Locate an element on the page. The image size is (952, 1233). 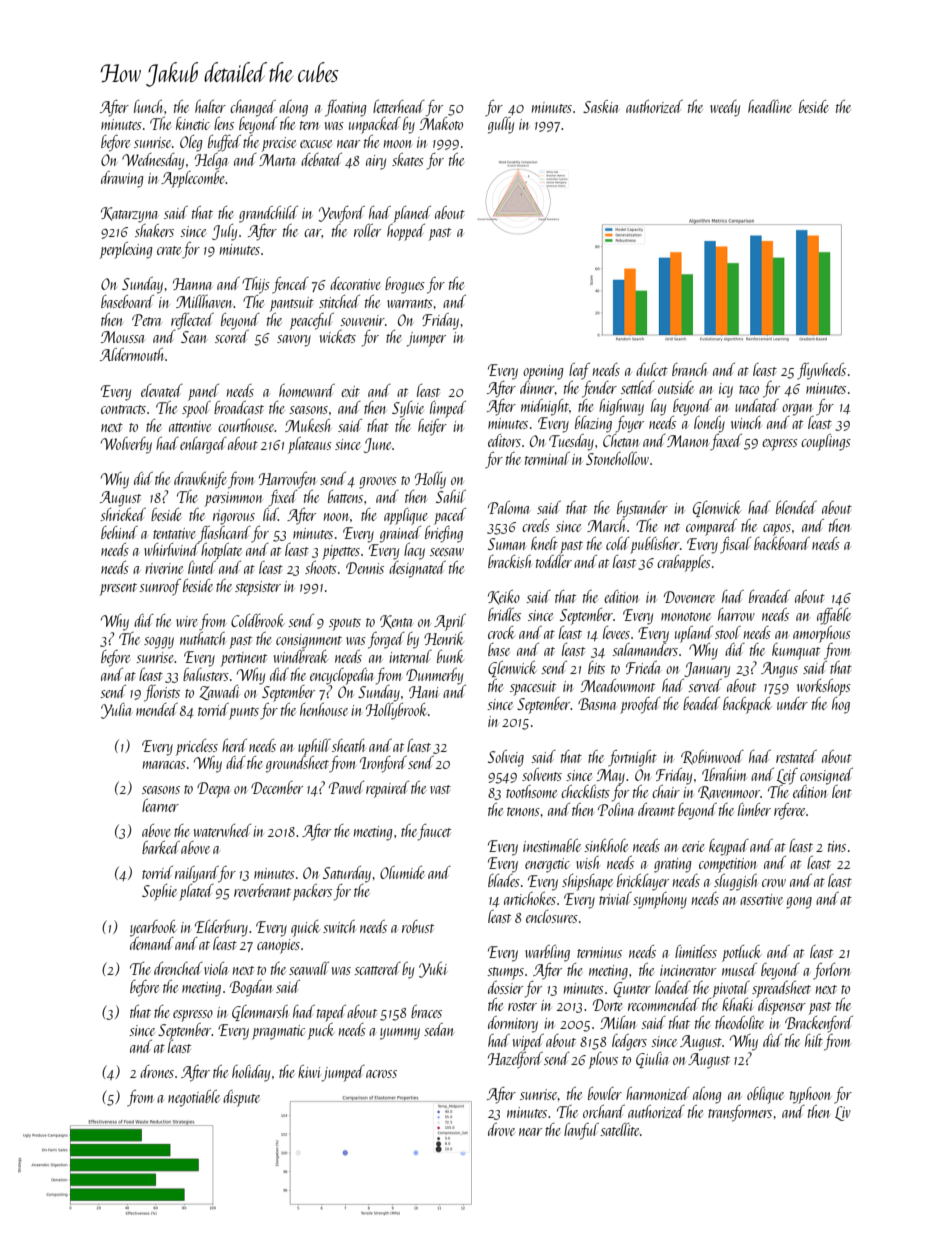
lunch is located at coordinates (149, 106).
